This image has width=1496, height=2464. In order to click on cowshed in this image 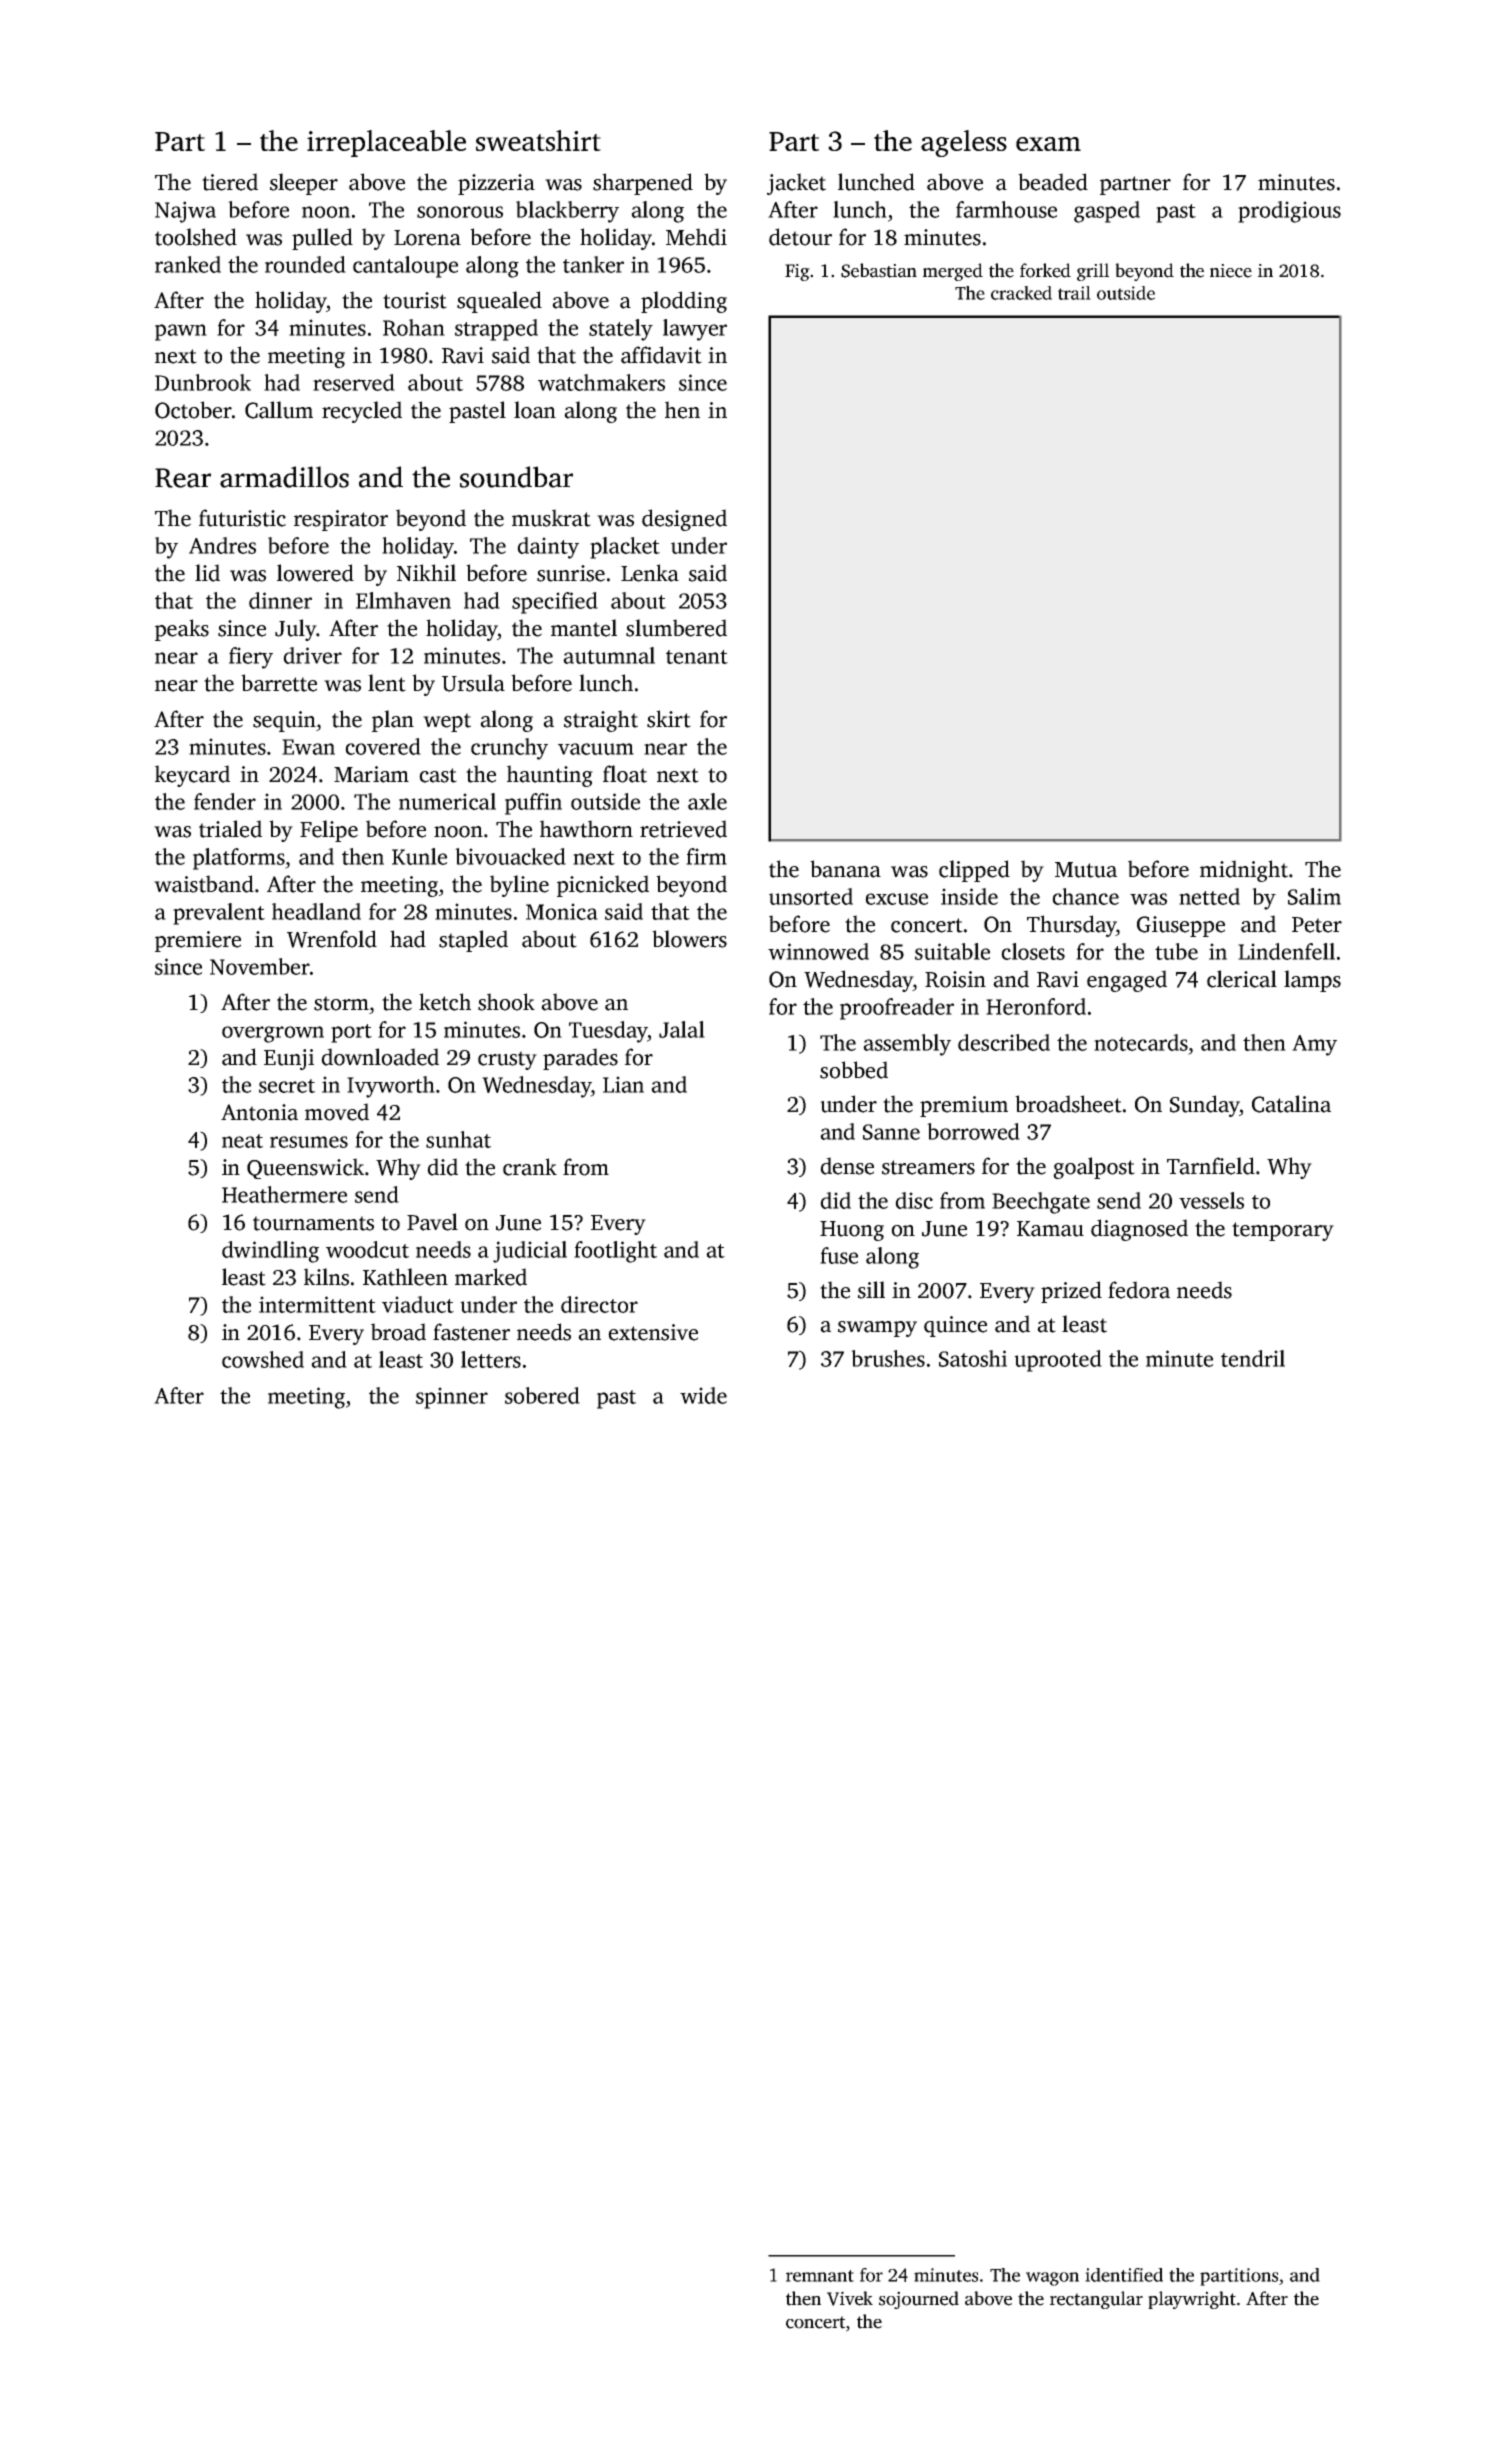, I will do `click(263, 1359)`.
